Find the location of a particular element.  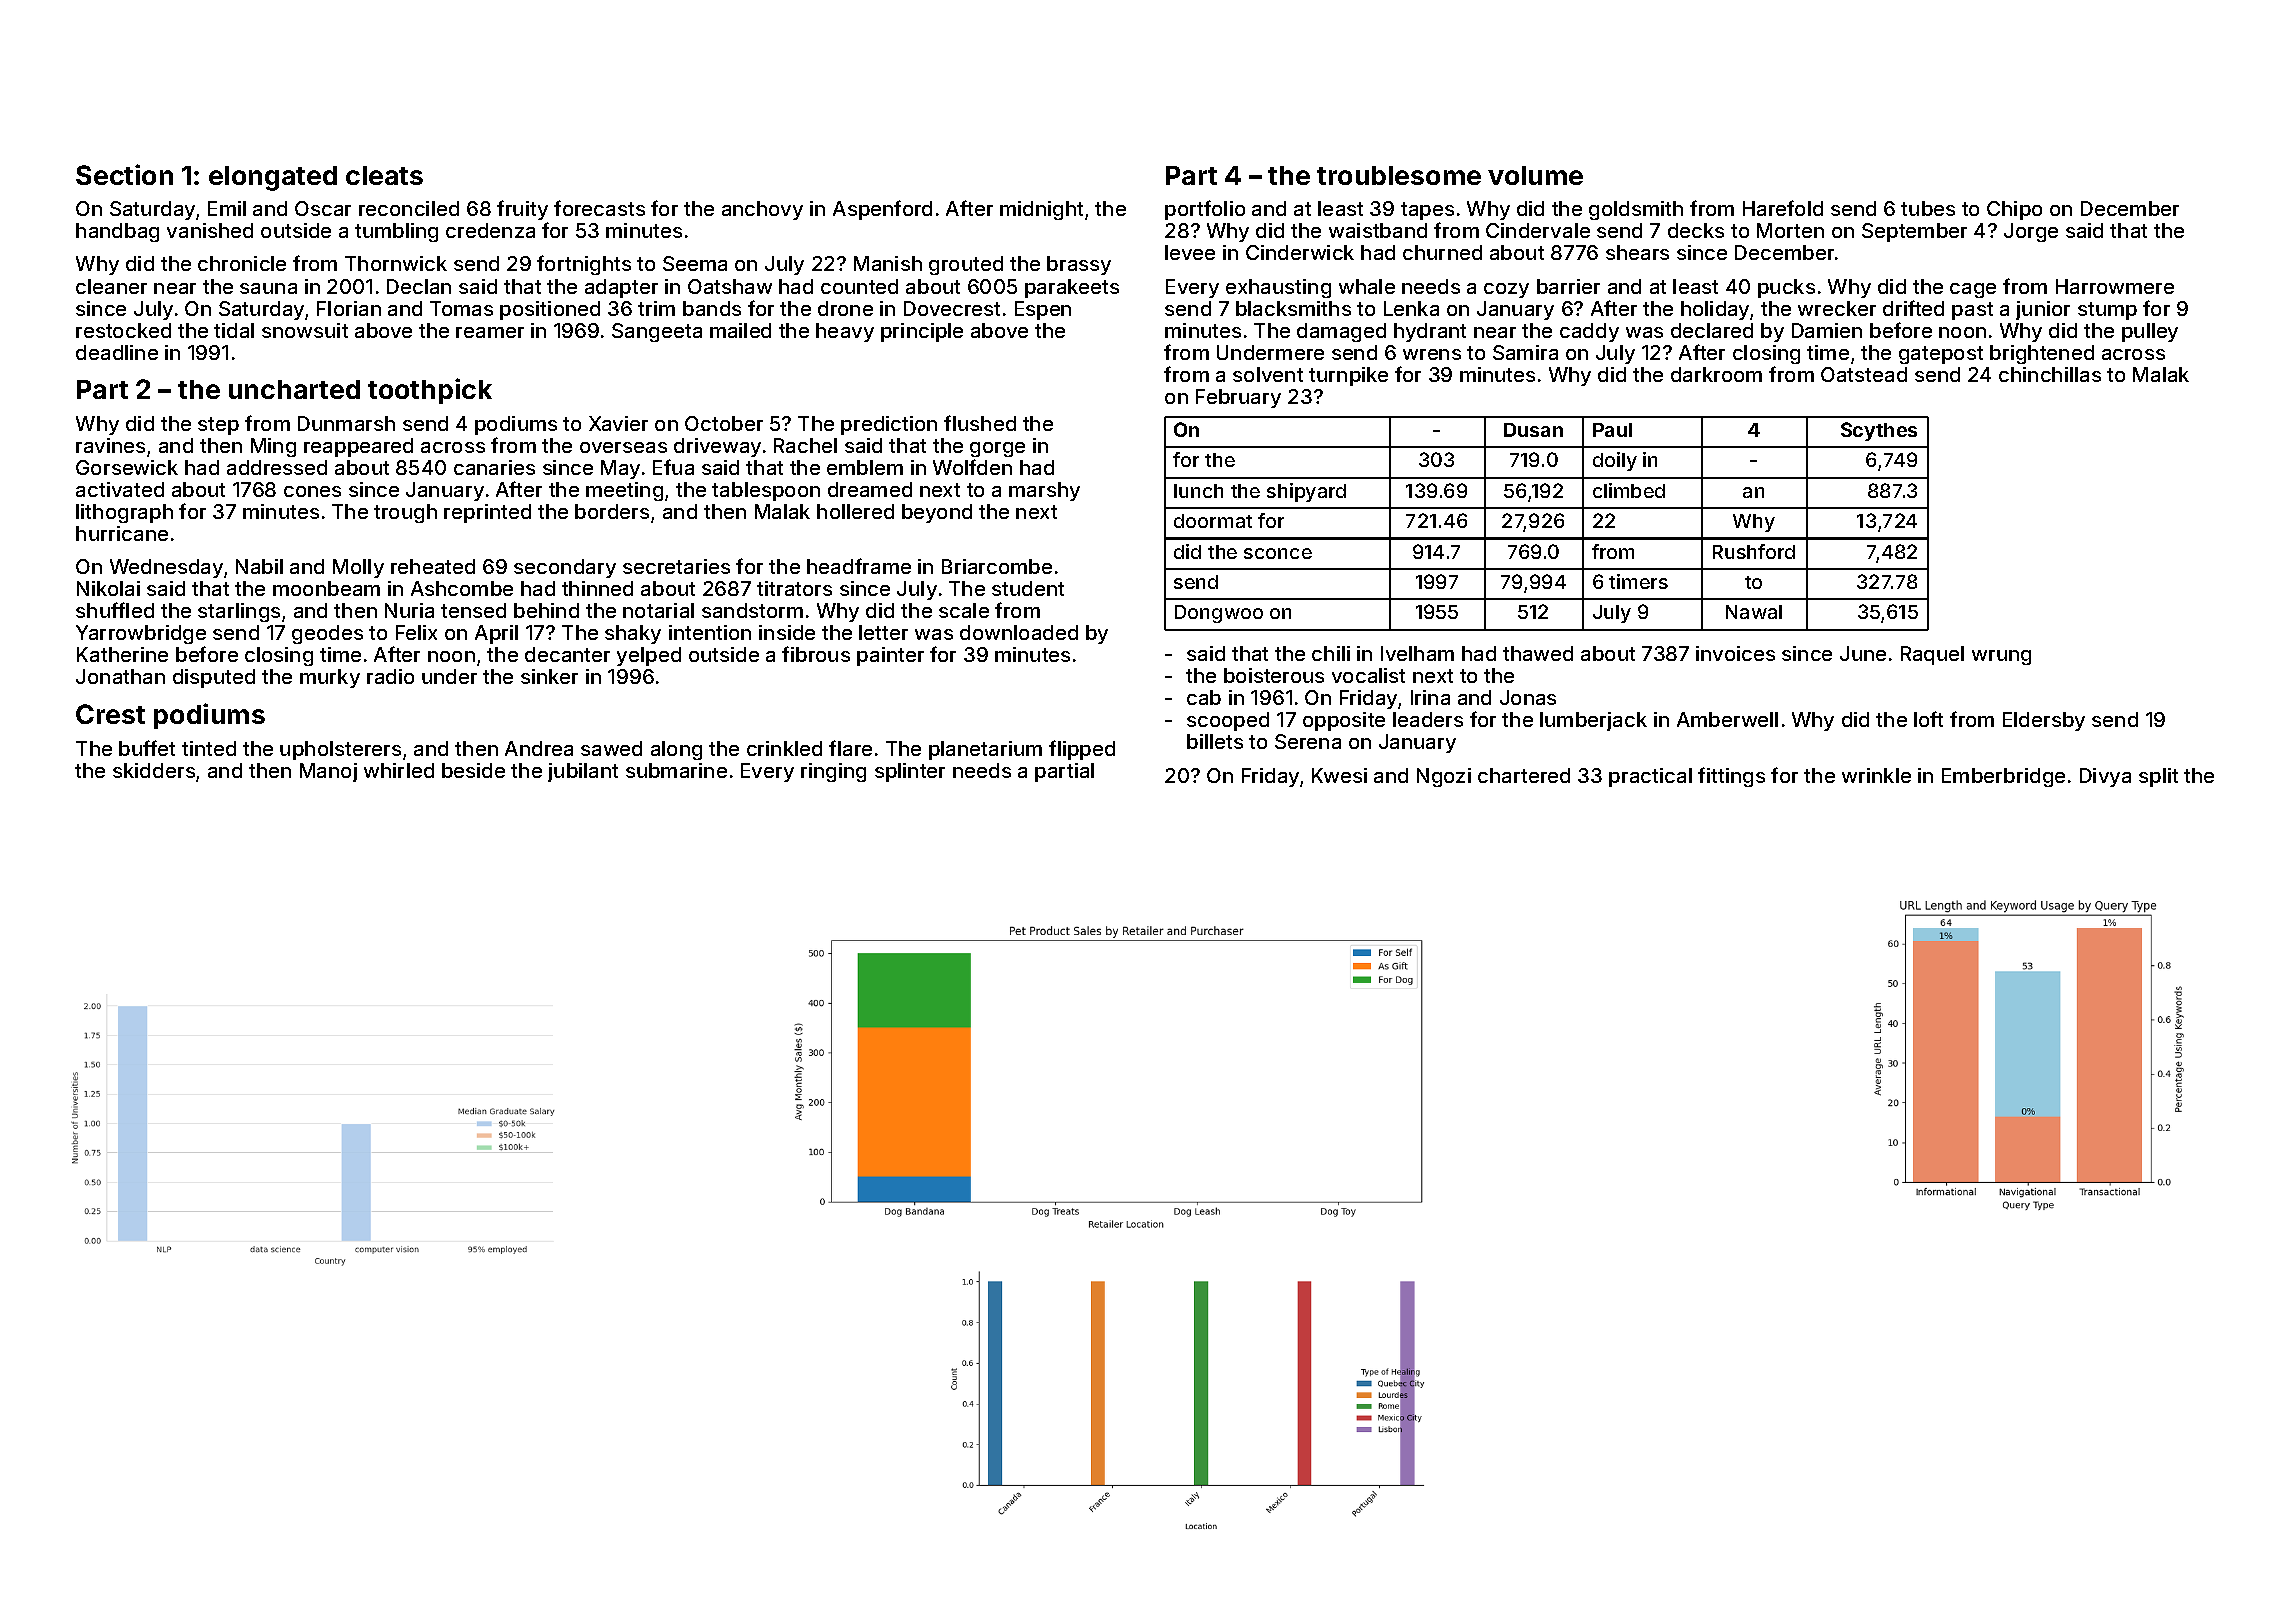

gorge is located at coordinates (997, 449).
